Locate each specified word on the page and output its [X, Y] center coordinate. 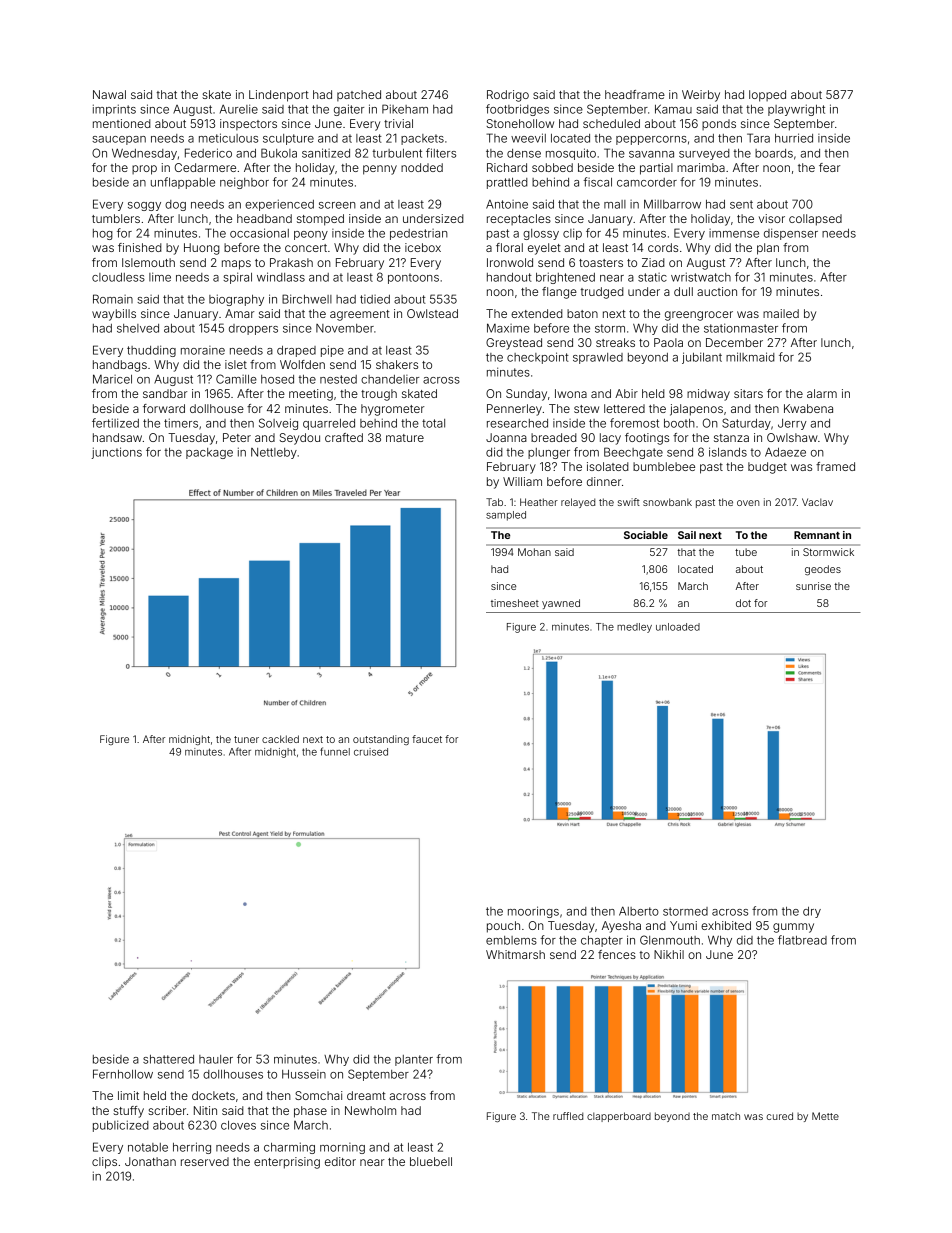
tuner [246, 739]
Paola [668, 342]
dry [812, 912]
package [209, 453]
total [433, 423]
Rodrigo [508, 96]
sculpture [288, 139]
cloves [238, 1125]
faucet [427, 739]
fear [829, 167]
